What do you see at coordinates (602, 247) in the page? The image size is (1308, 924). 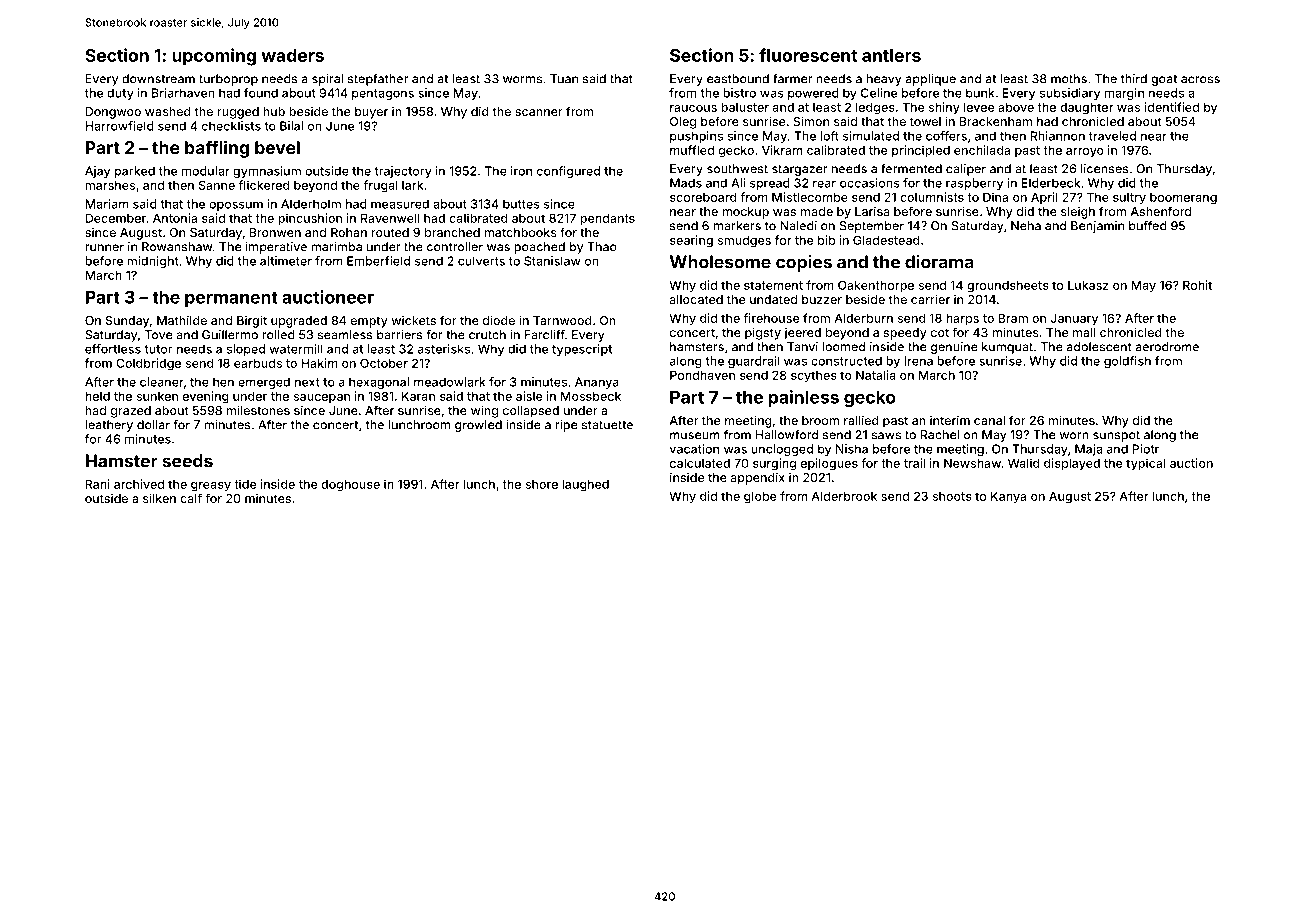 I see `Thao` at bounding box center [602, 247].
